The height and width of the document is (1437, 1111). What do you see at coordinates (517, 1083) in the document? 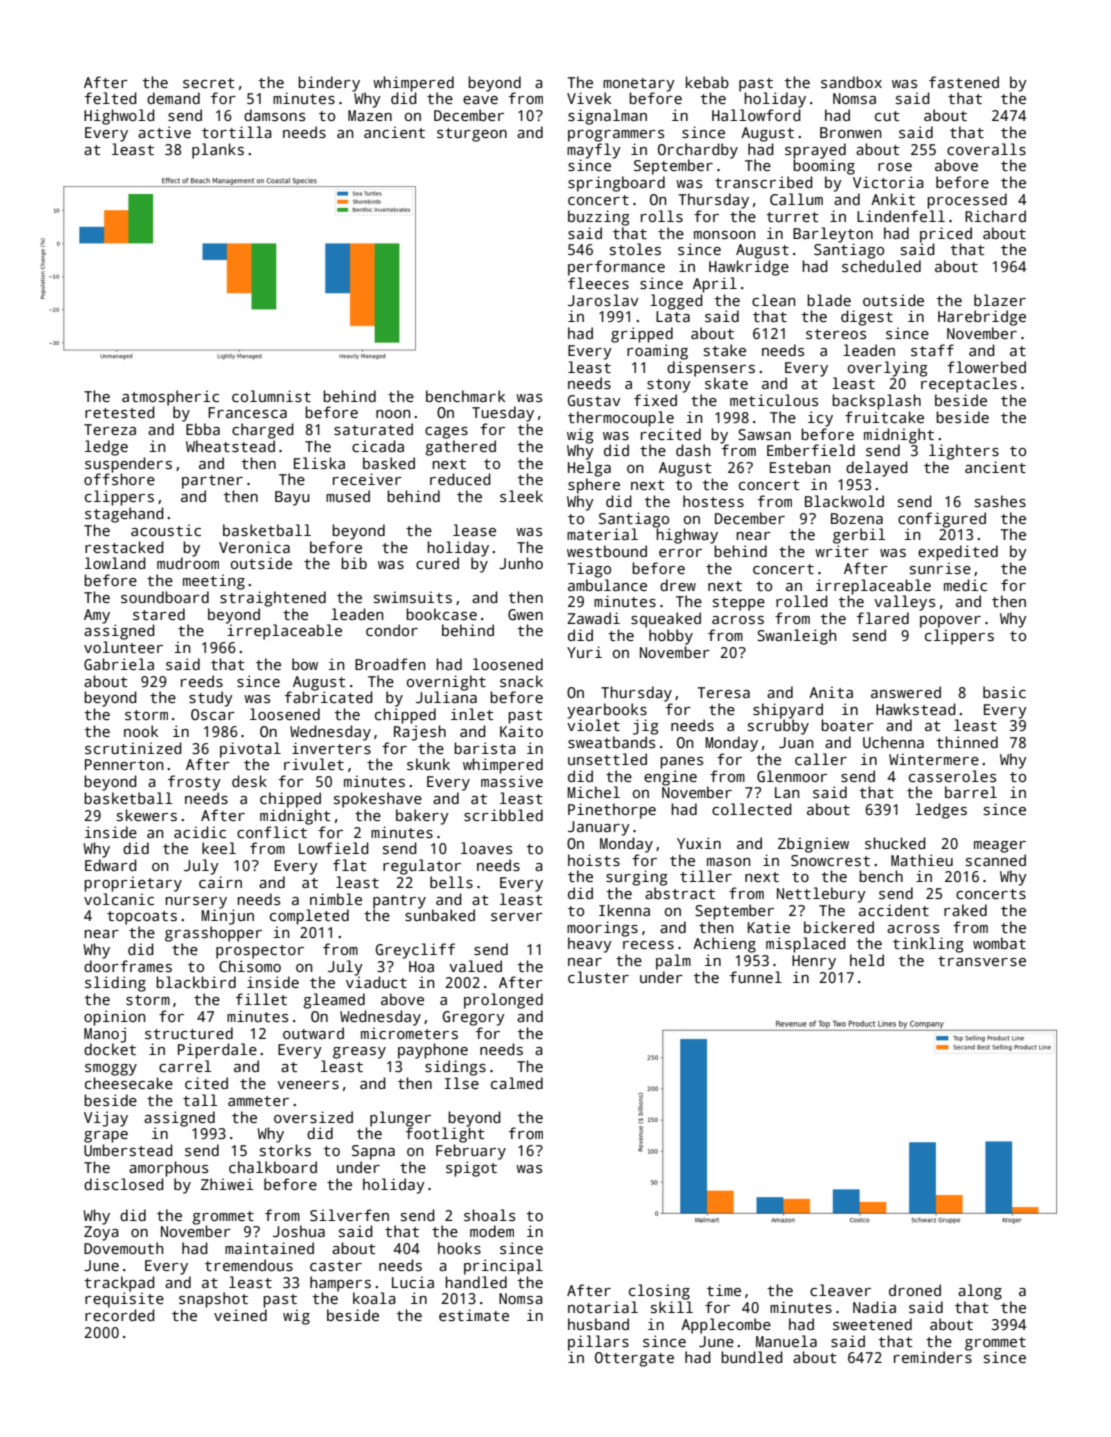
I see `calmed` at bounding box center [517, 1083].
